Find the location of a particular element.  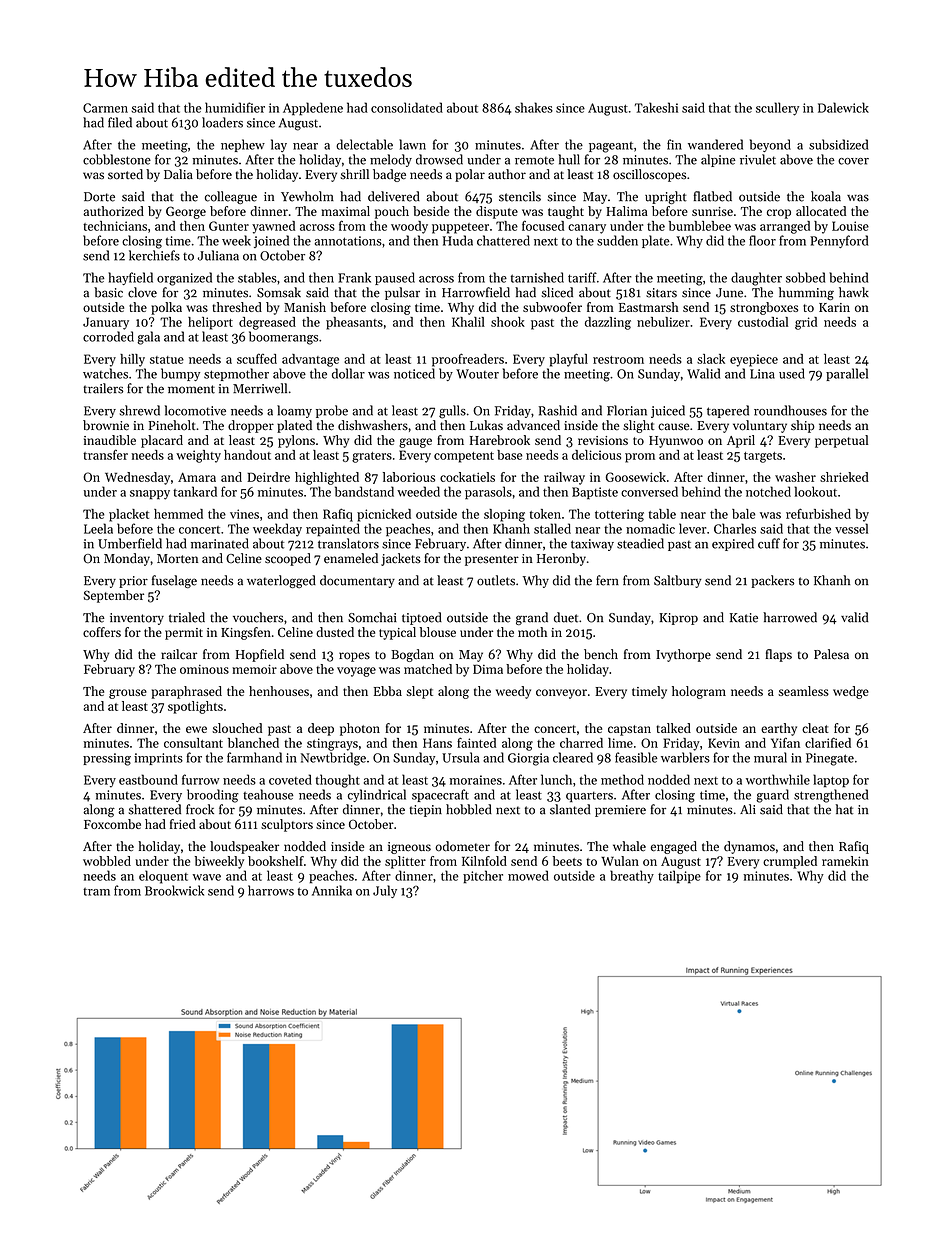

Umberfield is located at coordinates (130, 543).
